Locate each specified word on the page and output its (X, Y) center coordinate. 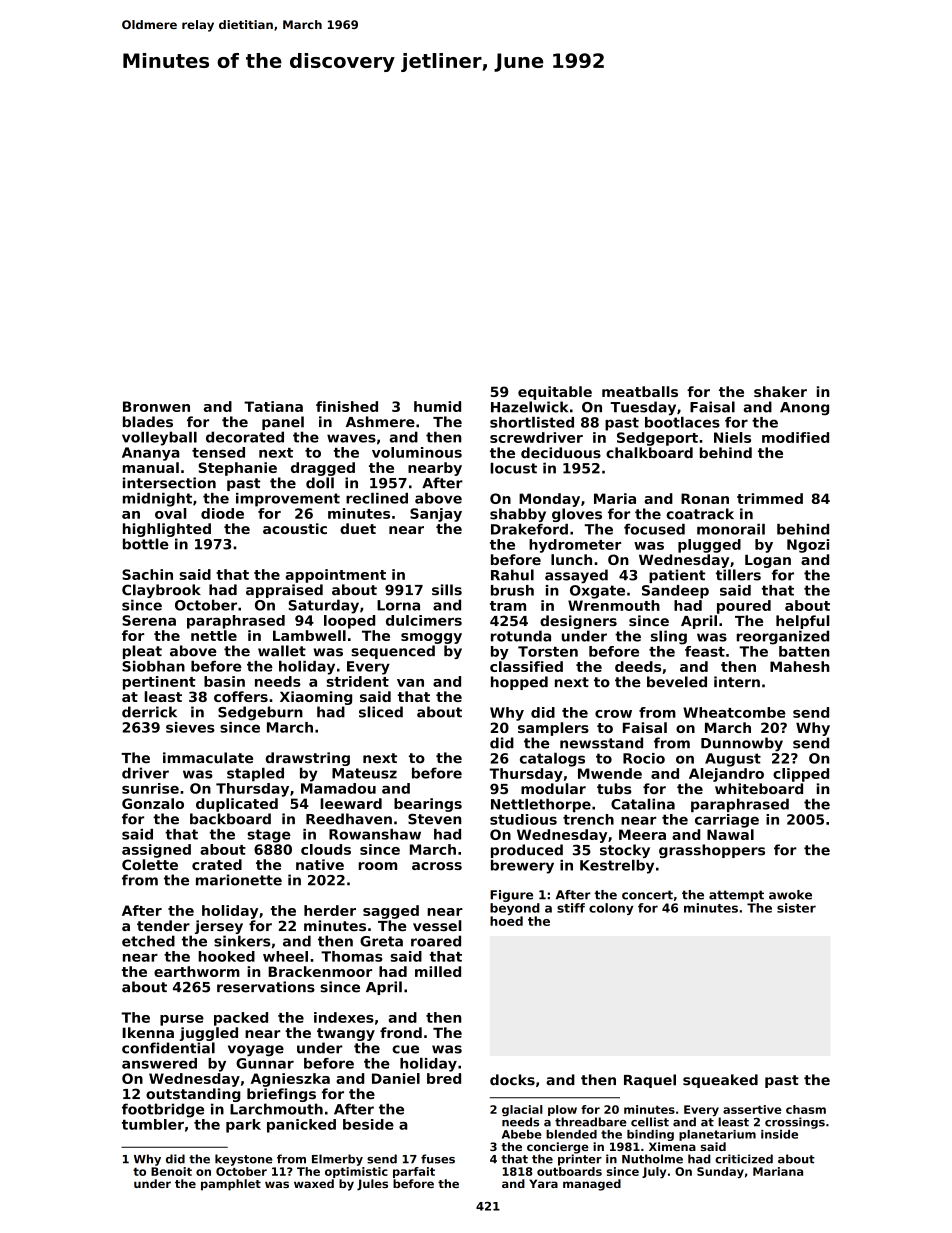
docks (512, 1080)
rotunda (521, 636)
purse (182, 1020)
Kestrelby (617, 866)
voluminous (417, 452)
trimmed (770, 498)
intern (737, 682)
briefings (281, 1095)
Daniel (396, 1078)
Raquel (650, 1081)
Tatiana (273, 406)
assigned (156, 851)
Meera (642, 834)
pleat (142, 652)
